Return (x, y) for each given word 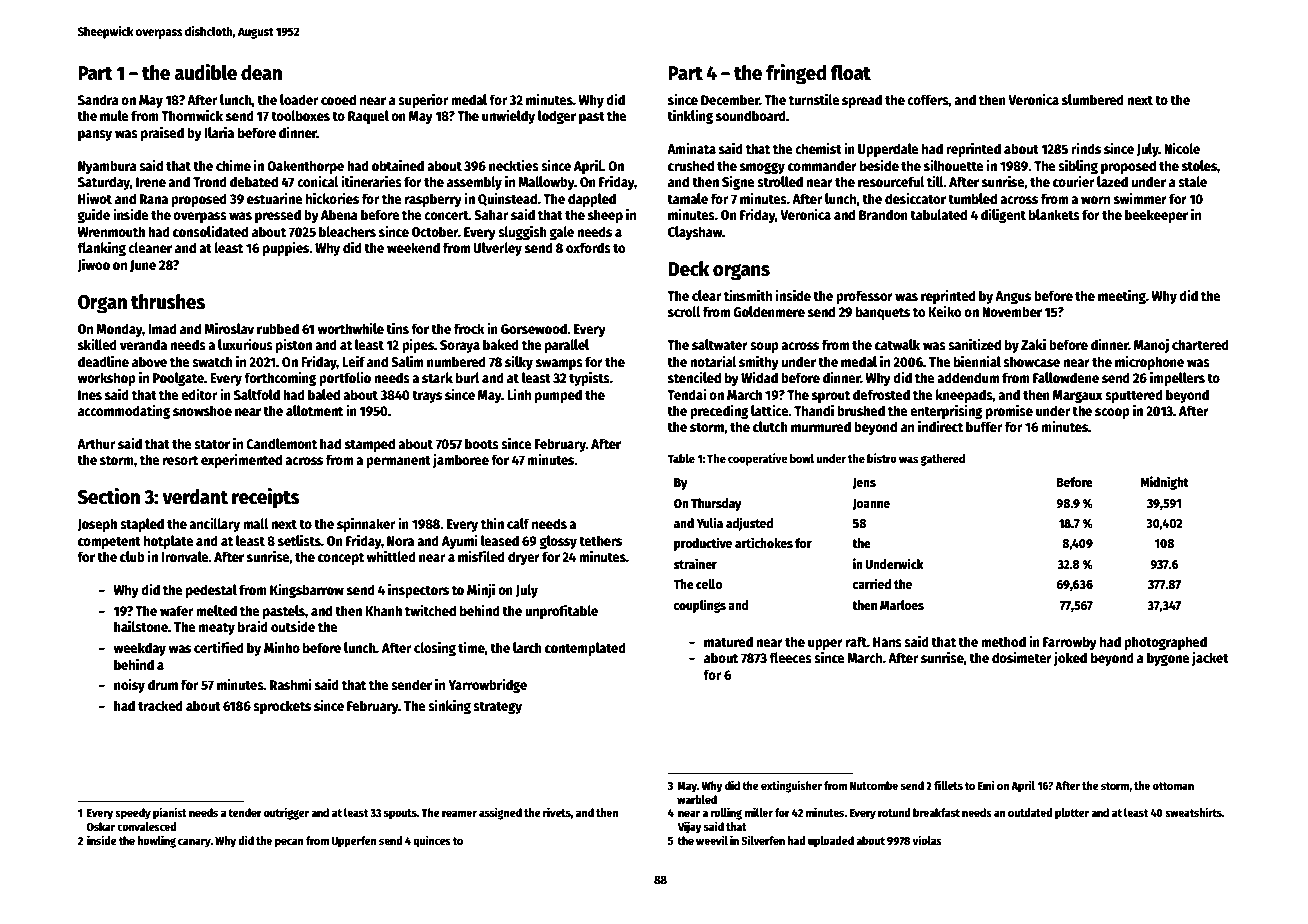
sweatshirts (1193, 812)
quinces (432, 841)
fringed (796, 74)
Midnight (1164, 483)
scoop (1112, 413)
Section (109, 496)
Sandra (98, 99)
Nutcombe (873, 785)
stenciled (694, 377)
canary (194, 843)
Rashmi (291, 684)
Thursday (716, 504)
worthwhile (351, 328)
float (850, 73)
